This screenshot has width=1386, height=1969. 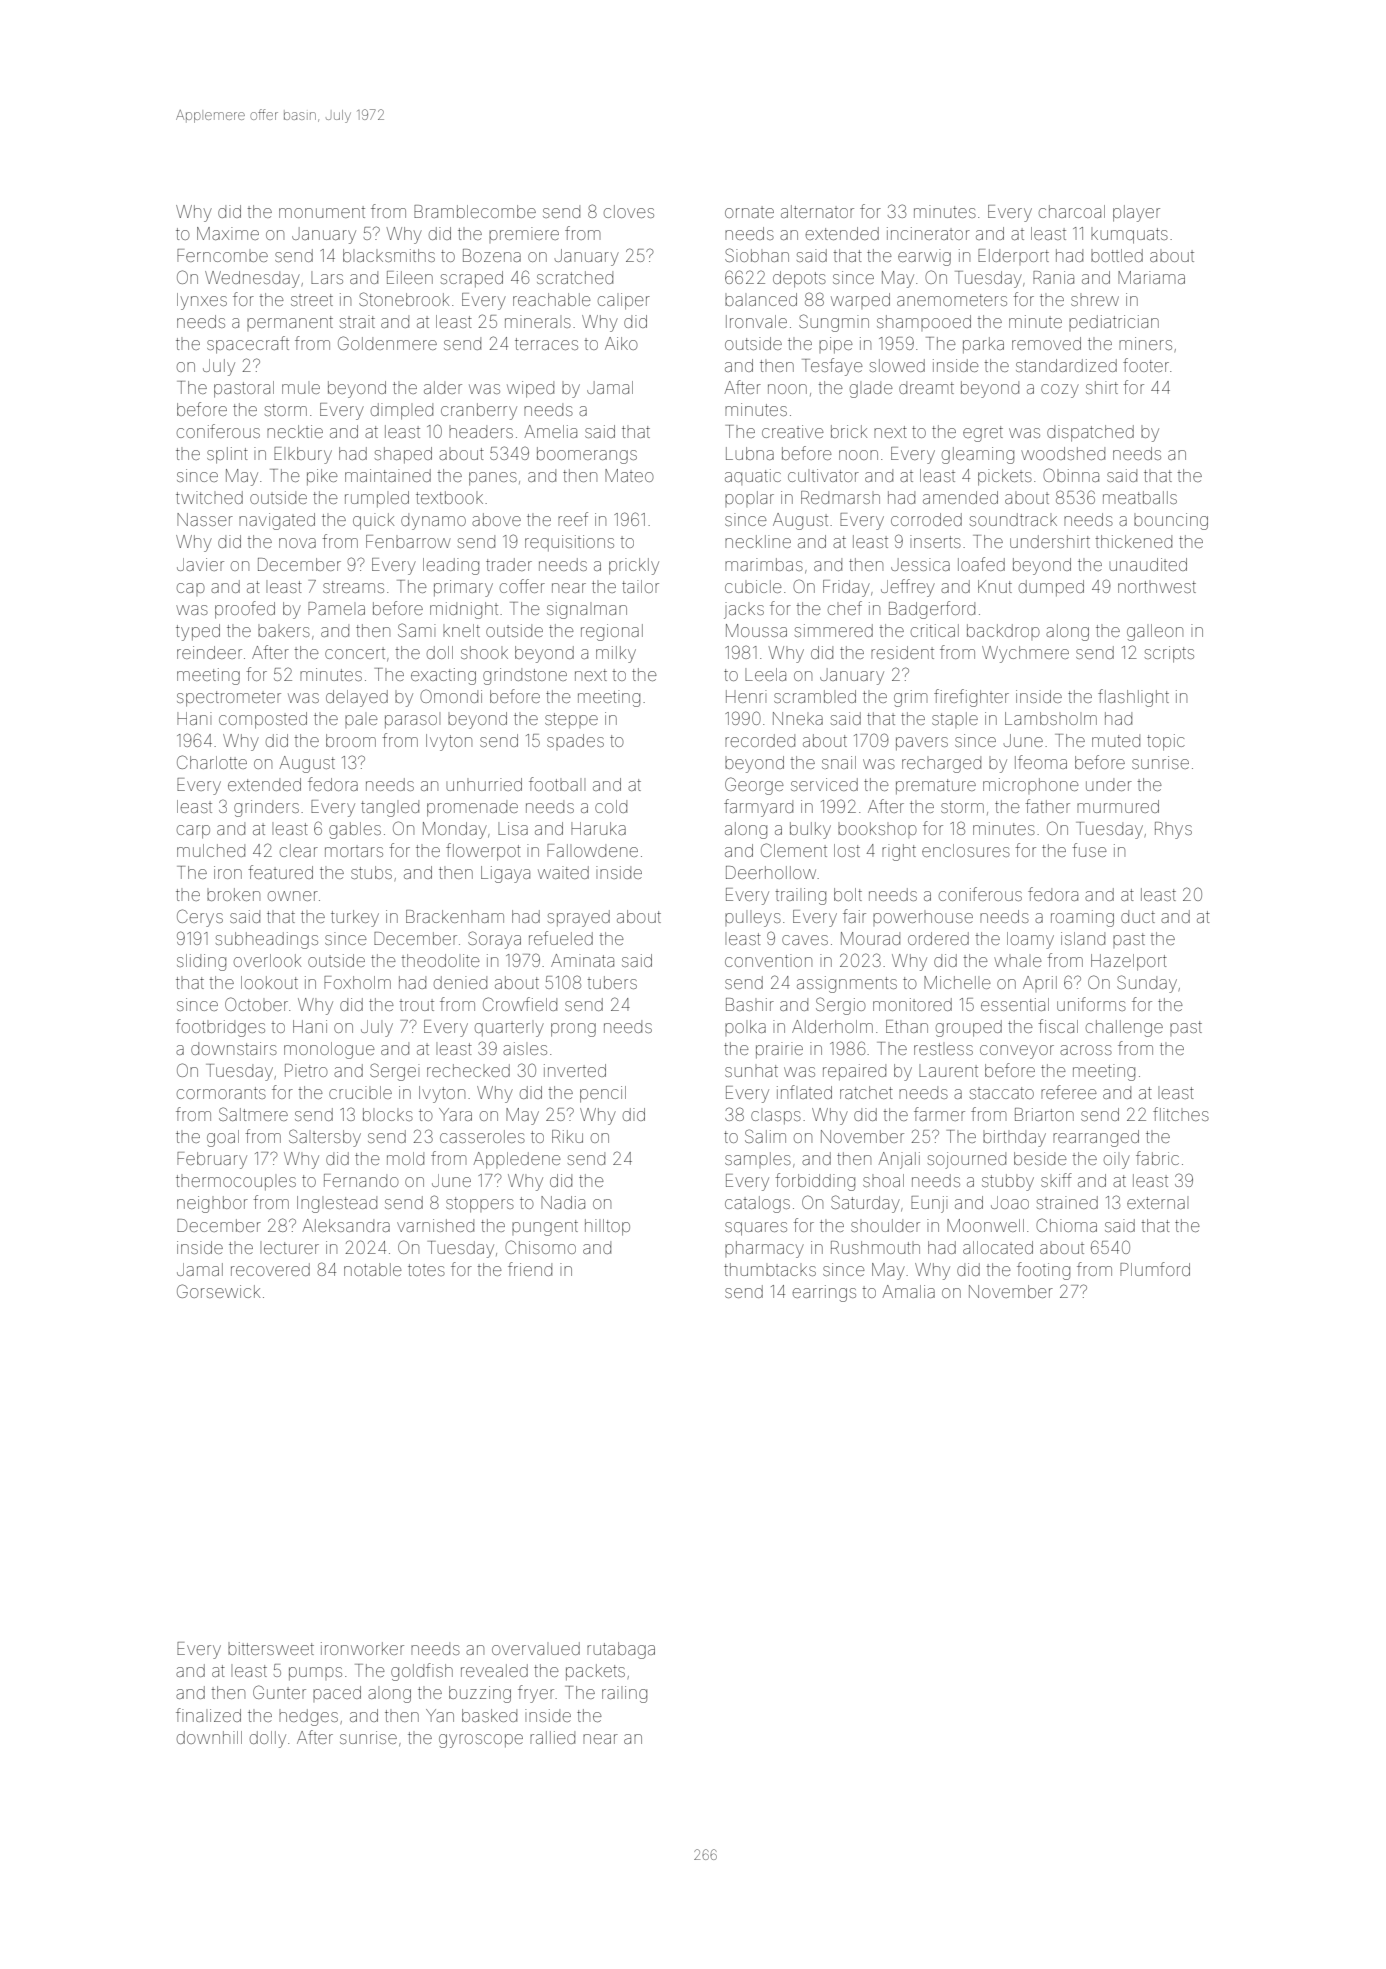 I want to click on composted, so click(x=263, y=720).
